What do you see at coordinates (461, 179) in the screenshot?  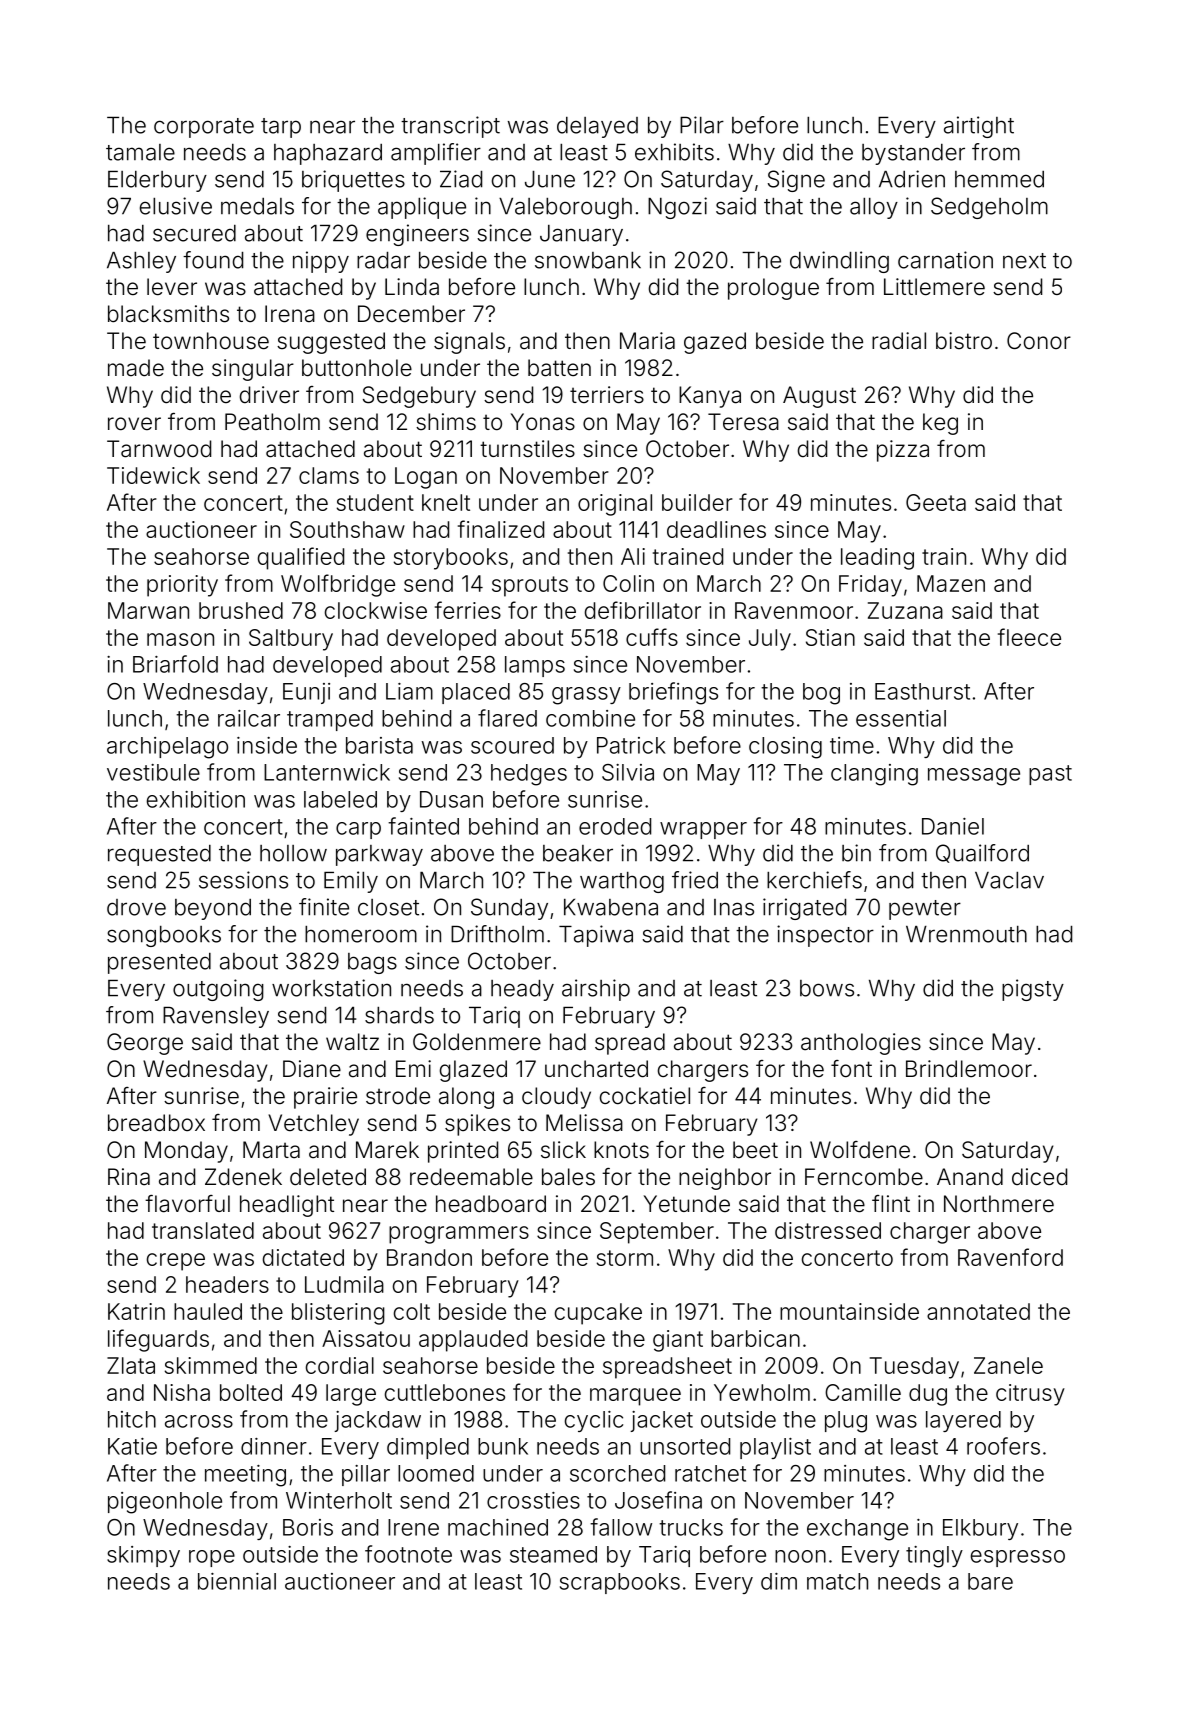 I see `Ziad` at bounding box center [461, 179].
